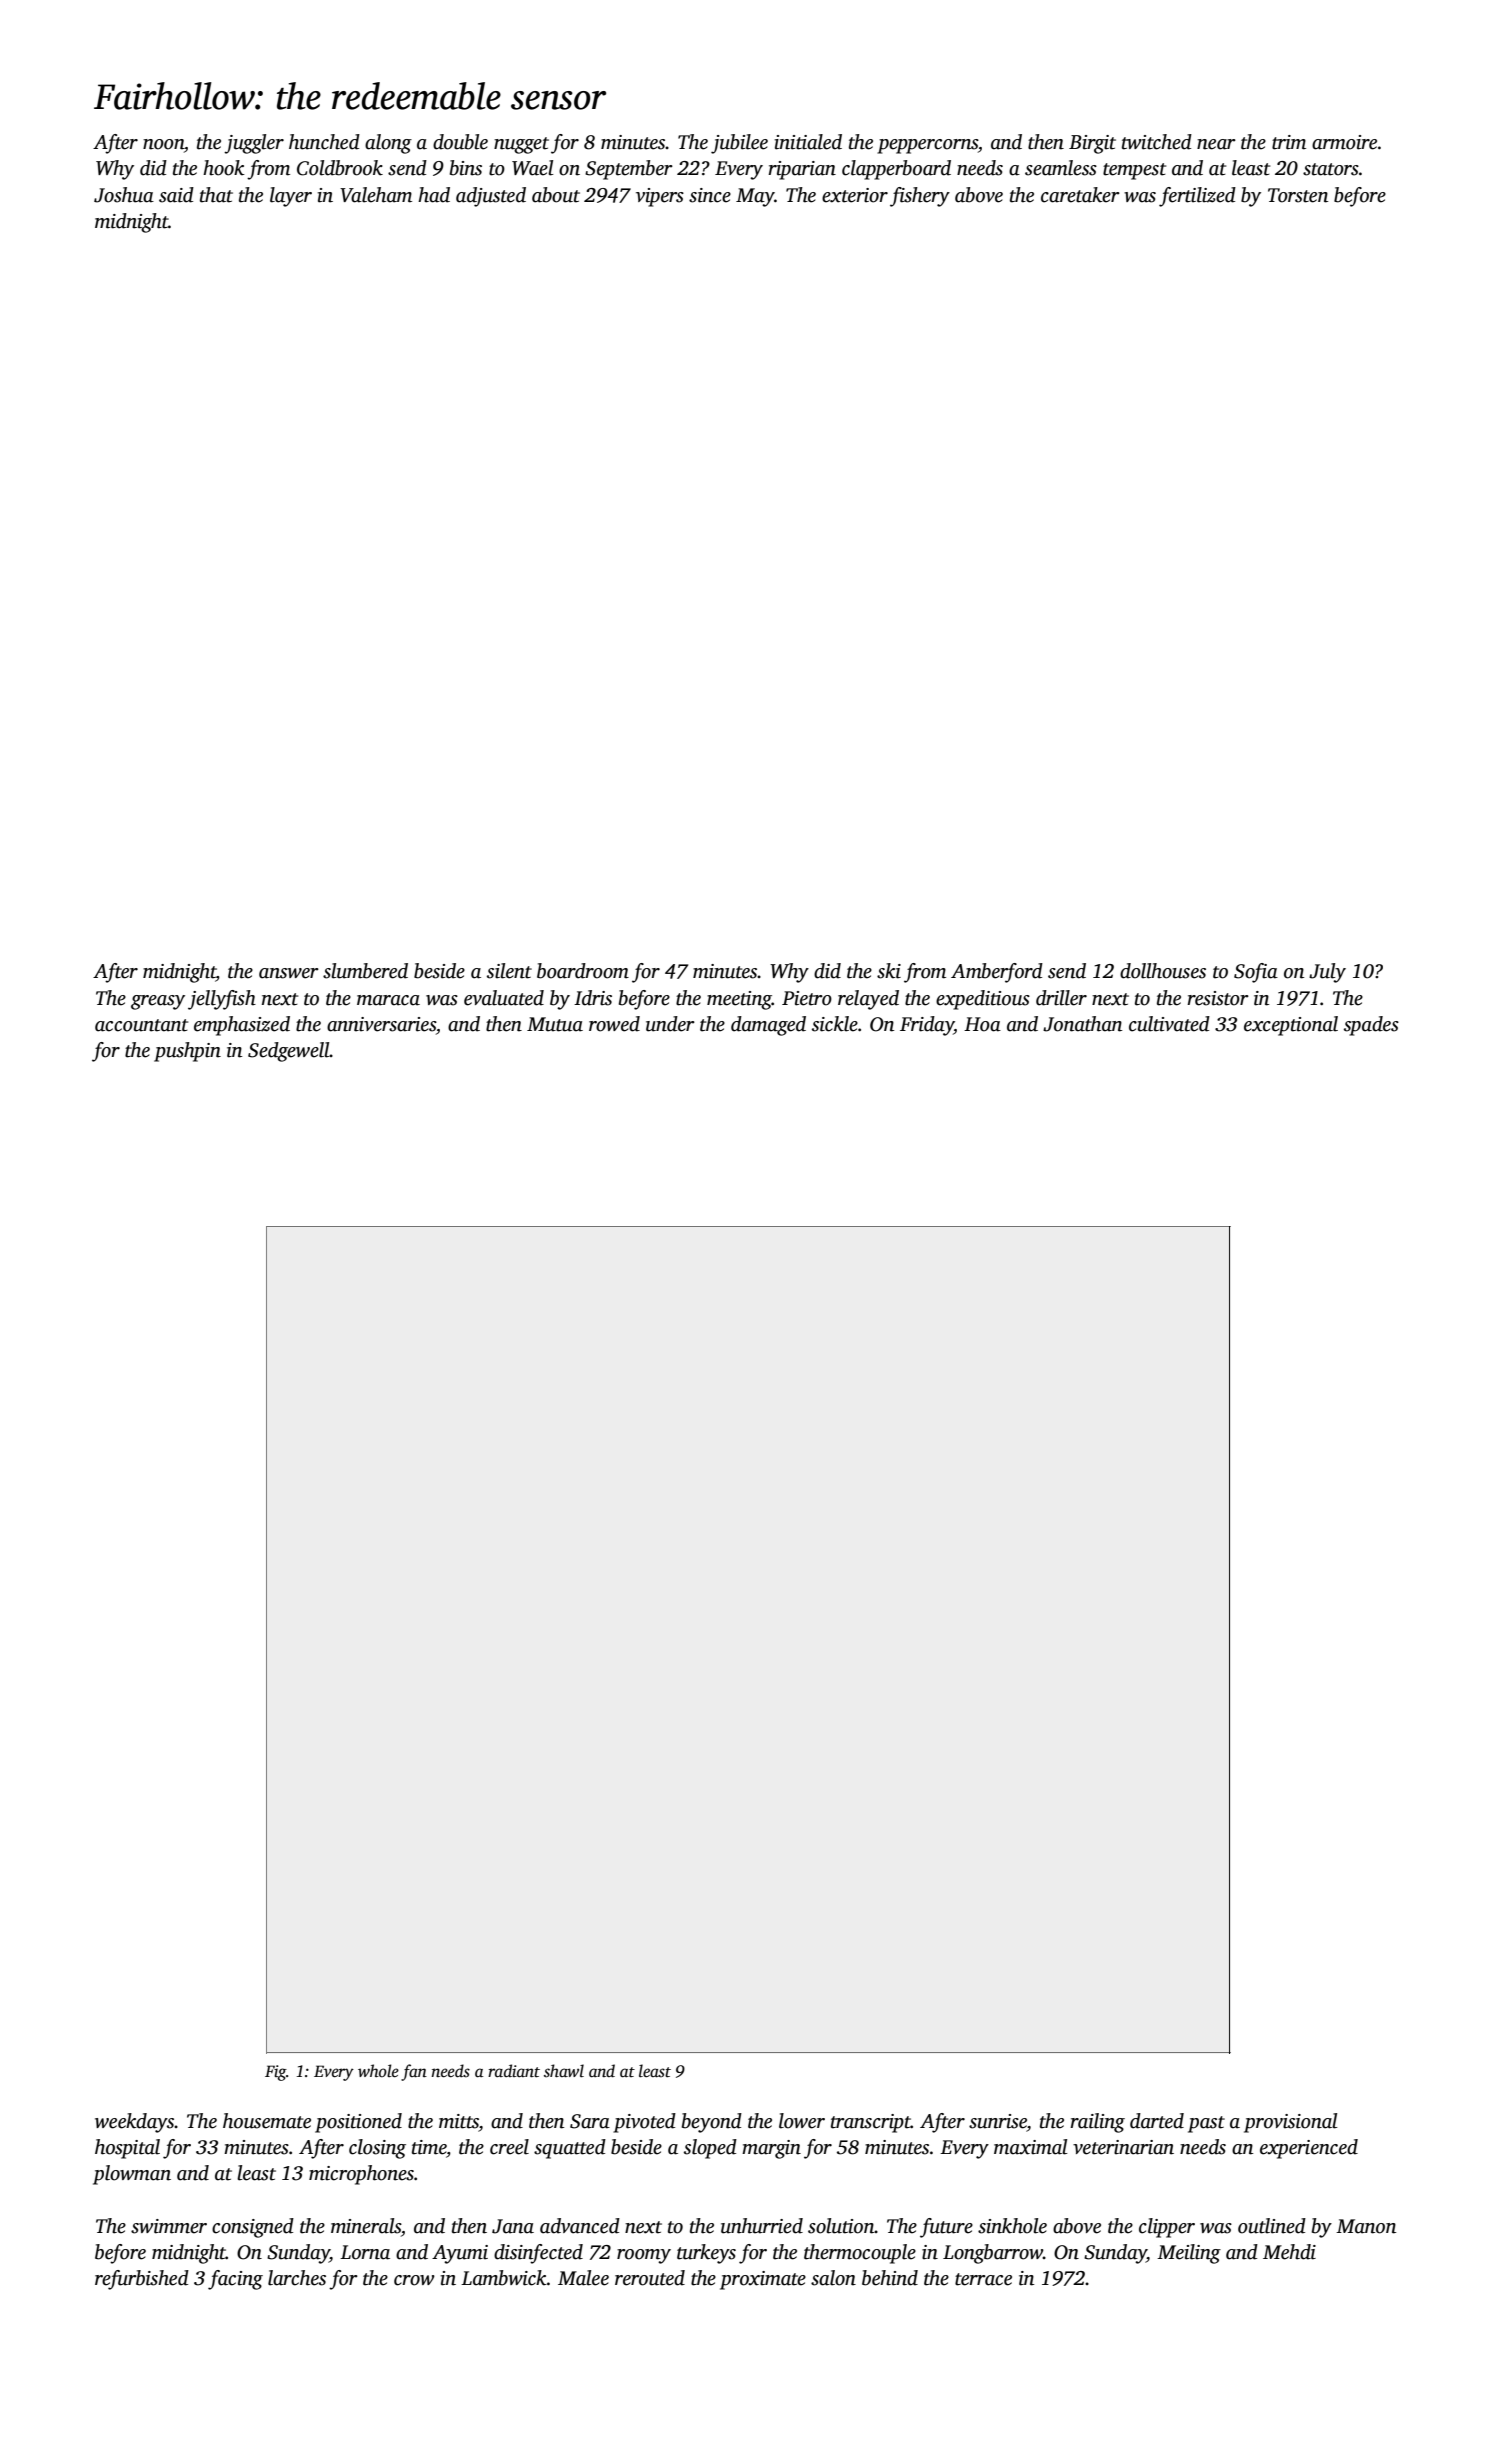 The width and height of the document is (1496, 2464). I want to click on facing, so click(235, 2280).
